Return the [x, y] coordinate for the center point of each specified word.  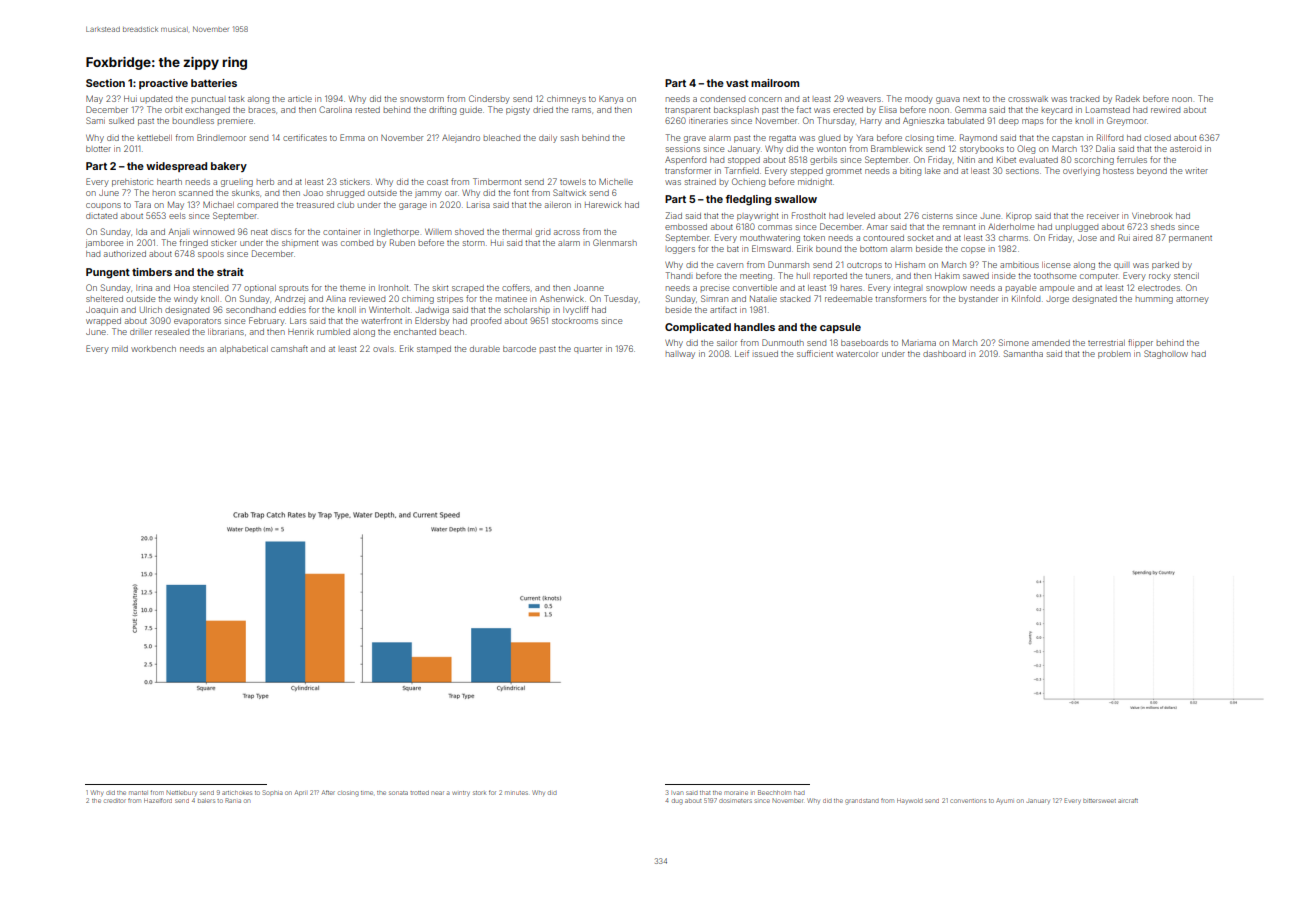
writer [1196, 171]
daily [548, 139]
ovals [383, 349]
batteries [214, 83]
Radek [1128, 98]
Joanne [589, 288]
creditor [115, 801]
